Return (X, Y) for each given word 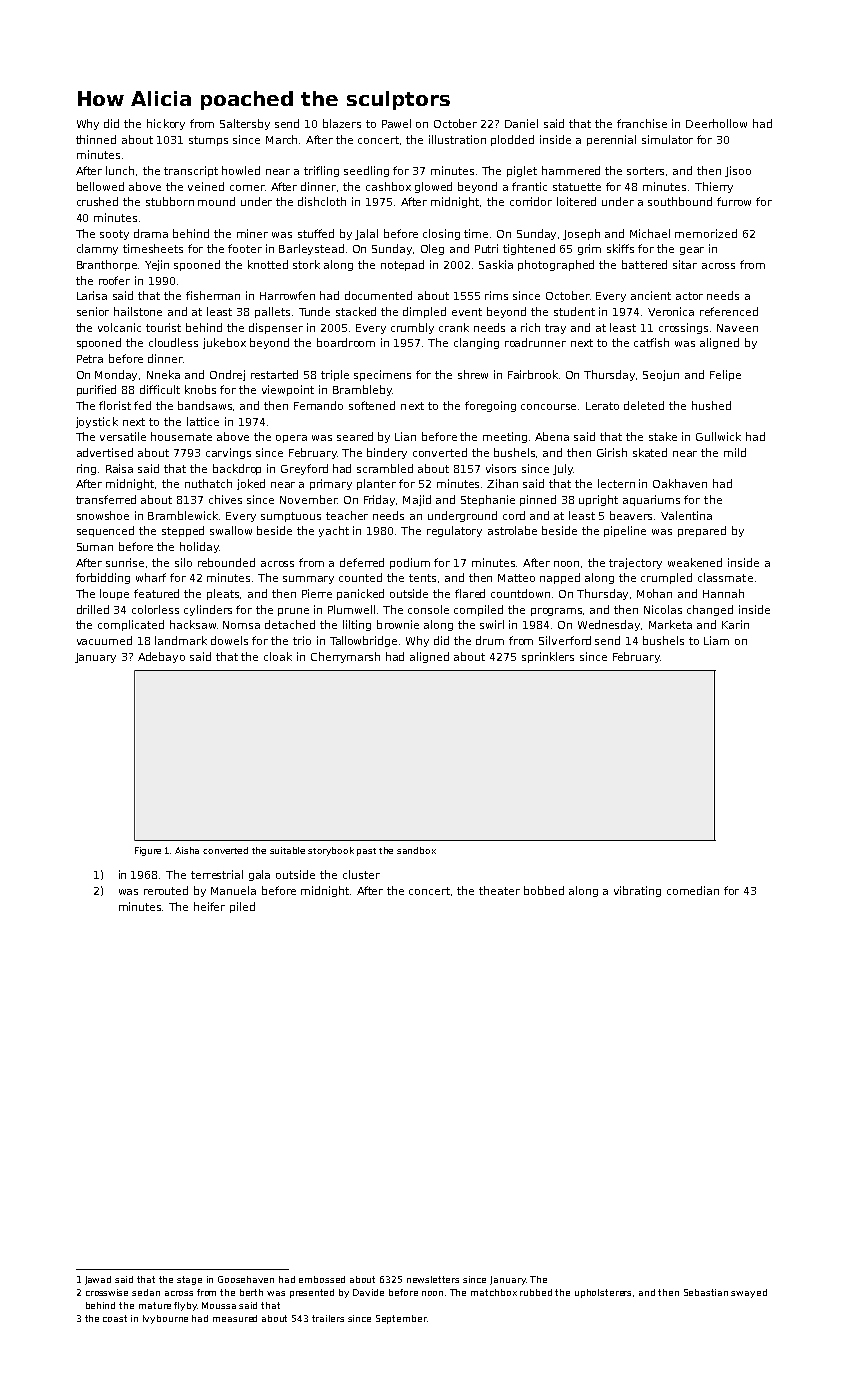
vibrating (637, 891)
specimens (382, 375)
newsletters (433, 1279)
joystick (97, 422)
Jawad (98, 1280)
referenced (729, 311)
